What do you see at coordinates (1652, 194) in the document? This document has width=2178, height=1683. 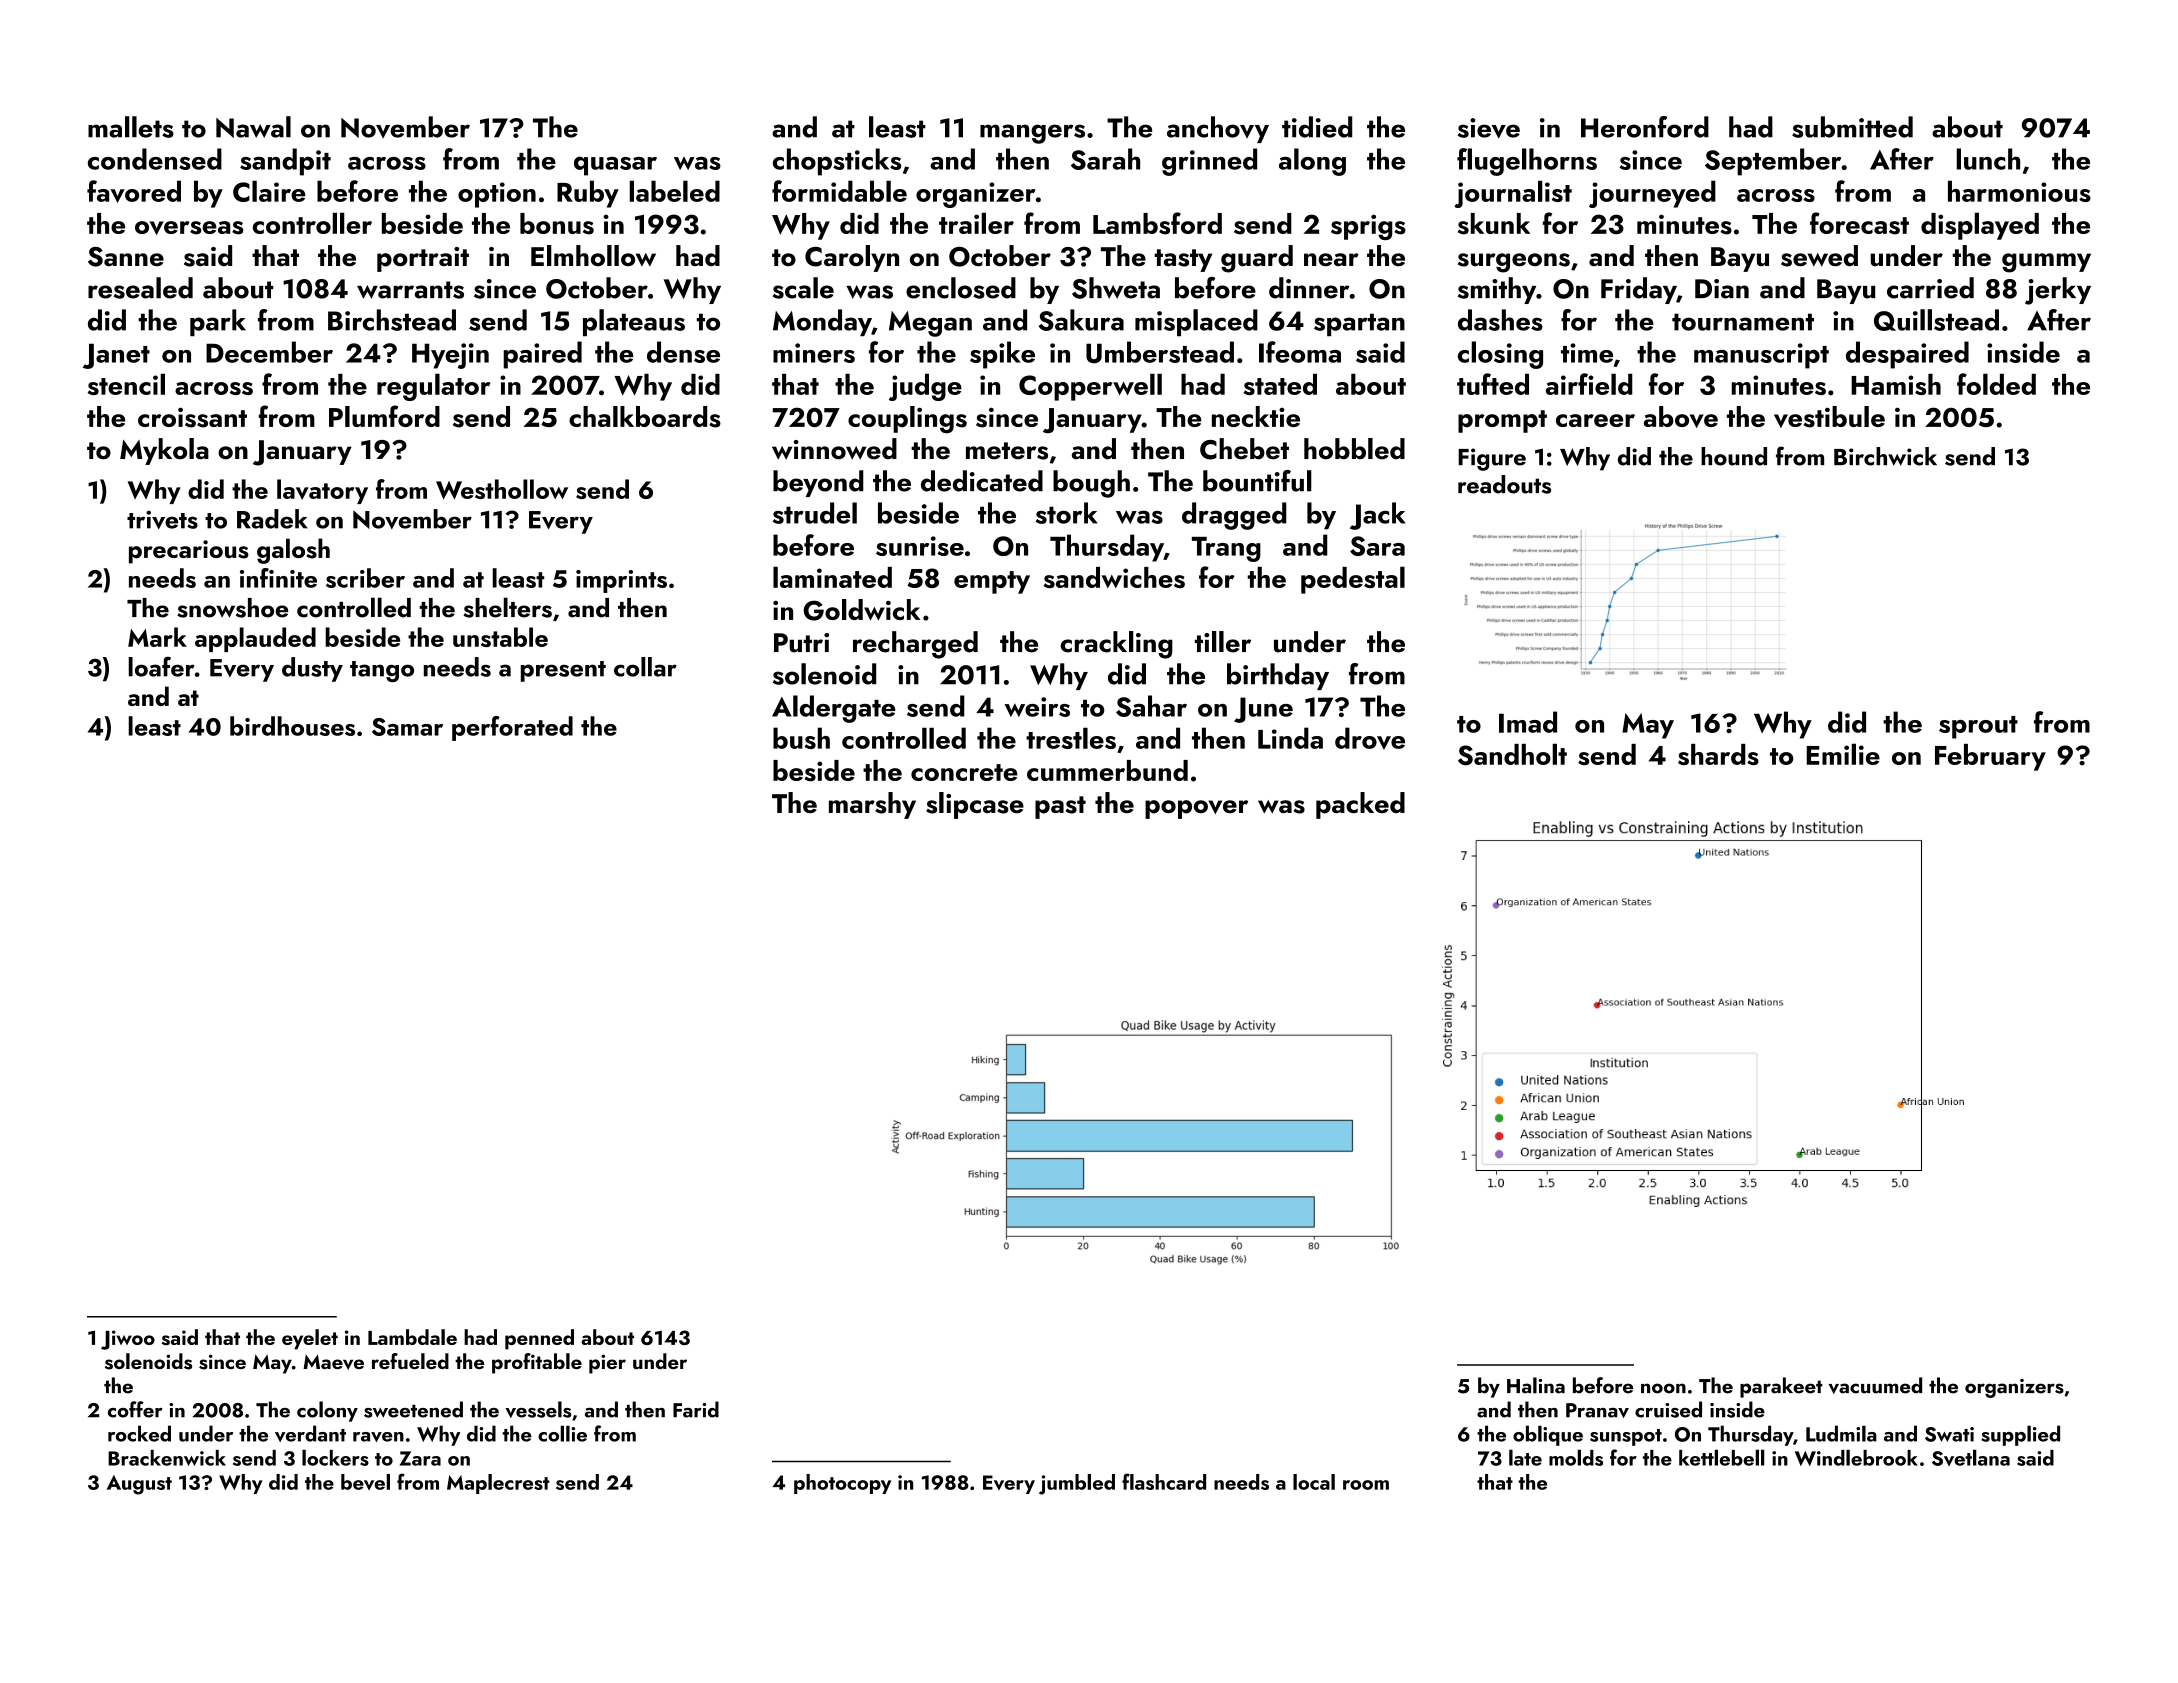 I see `journeyed` at bounding box center [1652, 194].
